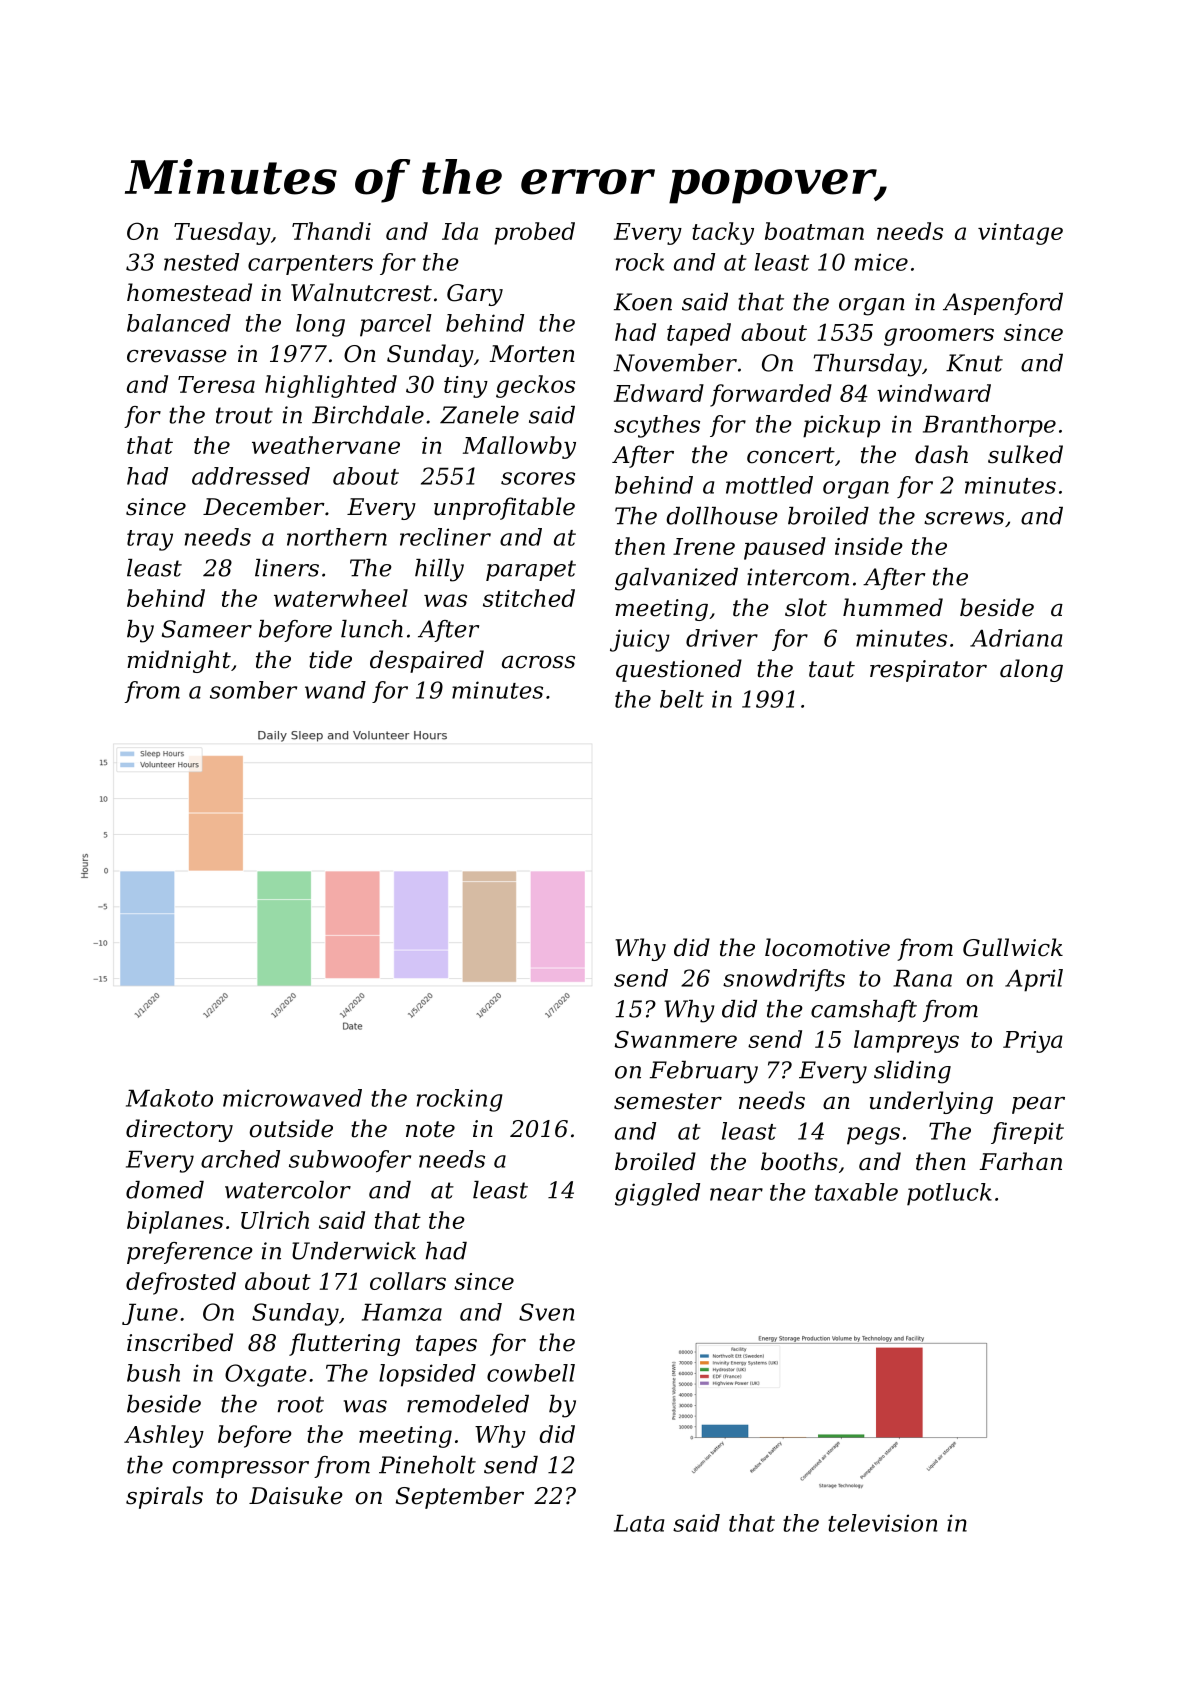 The width and height of the screenshot is (1190, 1683). Describe the element at coordinates (934, 393) in the screenshot. I see `windward` at that location.
